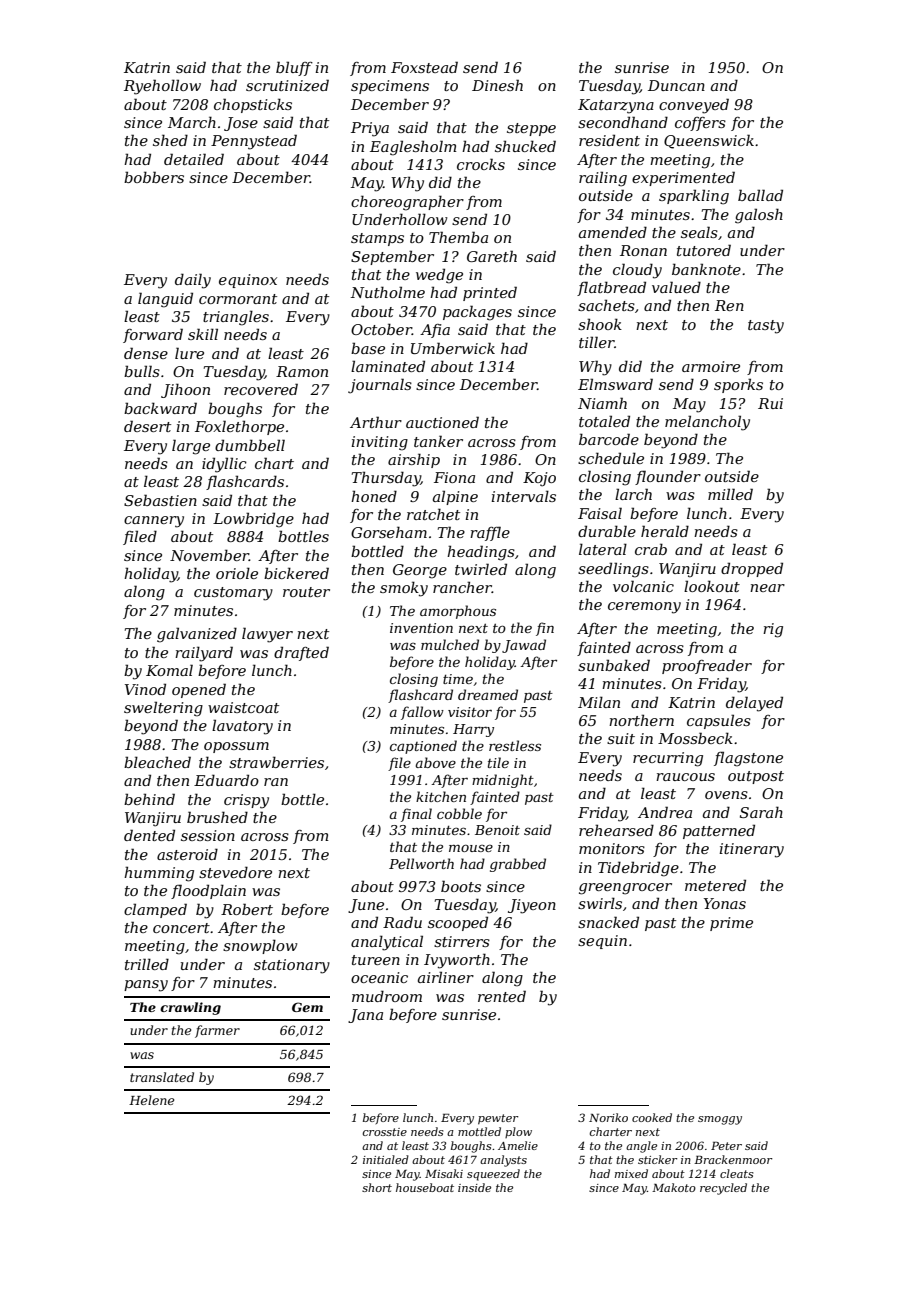 The height and width of the screenshot is (1316, 908). Describe the element at coordinates (531, 129) in the screenshot. I see `steppe` at that location.
